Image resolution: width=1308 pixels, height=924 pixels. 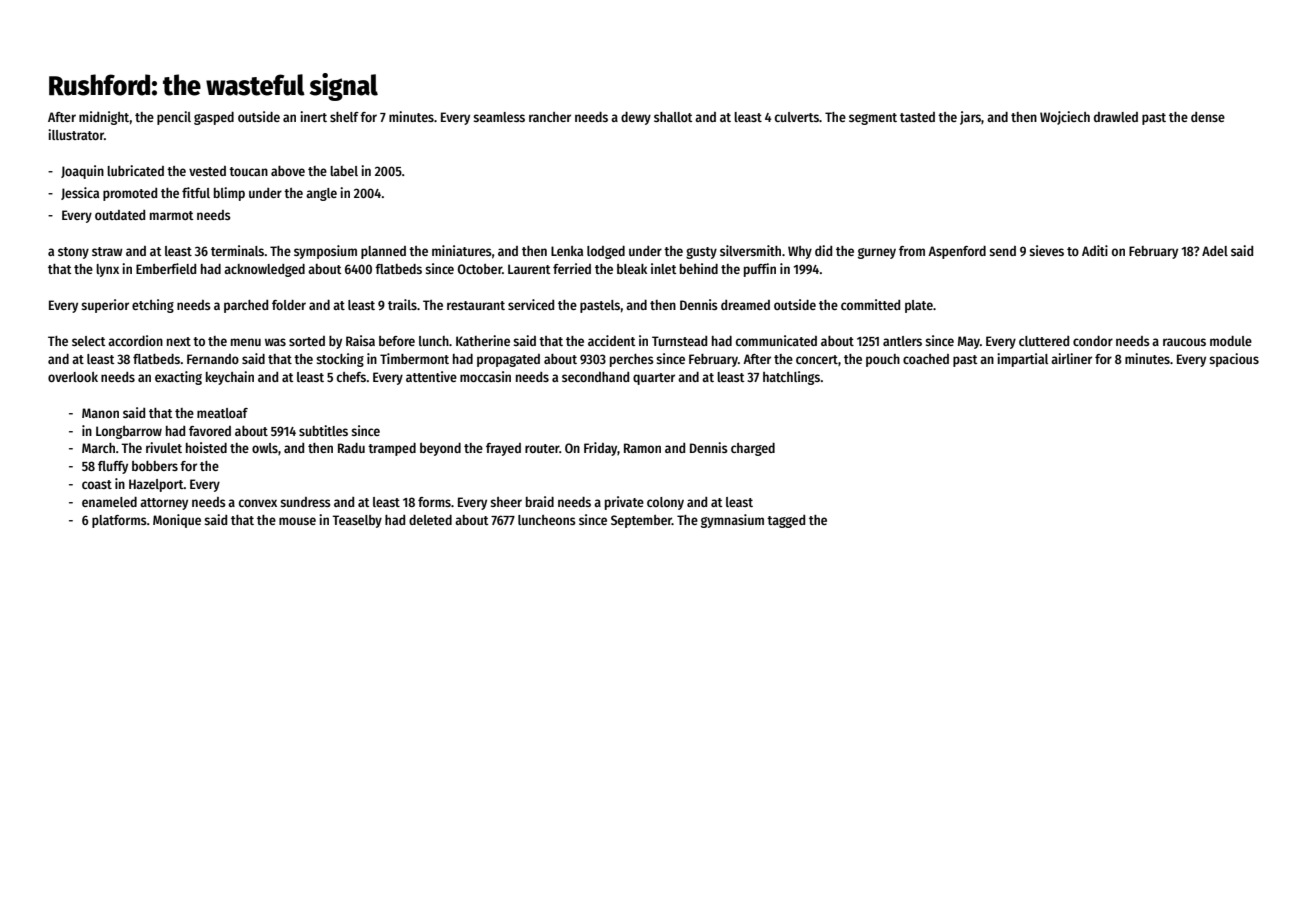 What do you see at coordinates (344, 171) in the screenshot?
I see `label` at bounding box center [344, 171].
